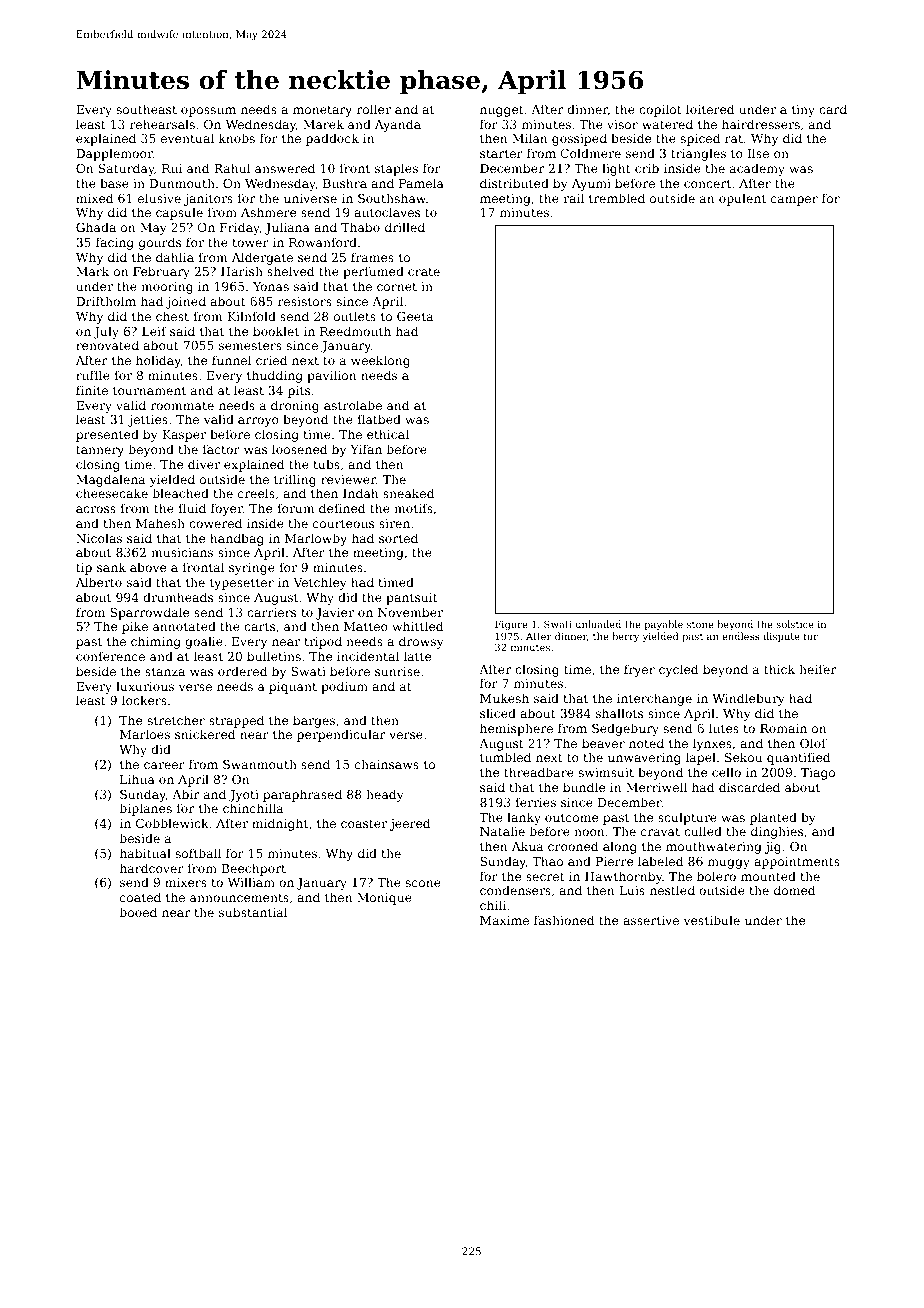 Image resolution: width=924 pixels, height=1308 pixels. I want to click on stone, so click(700, 624).
